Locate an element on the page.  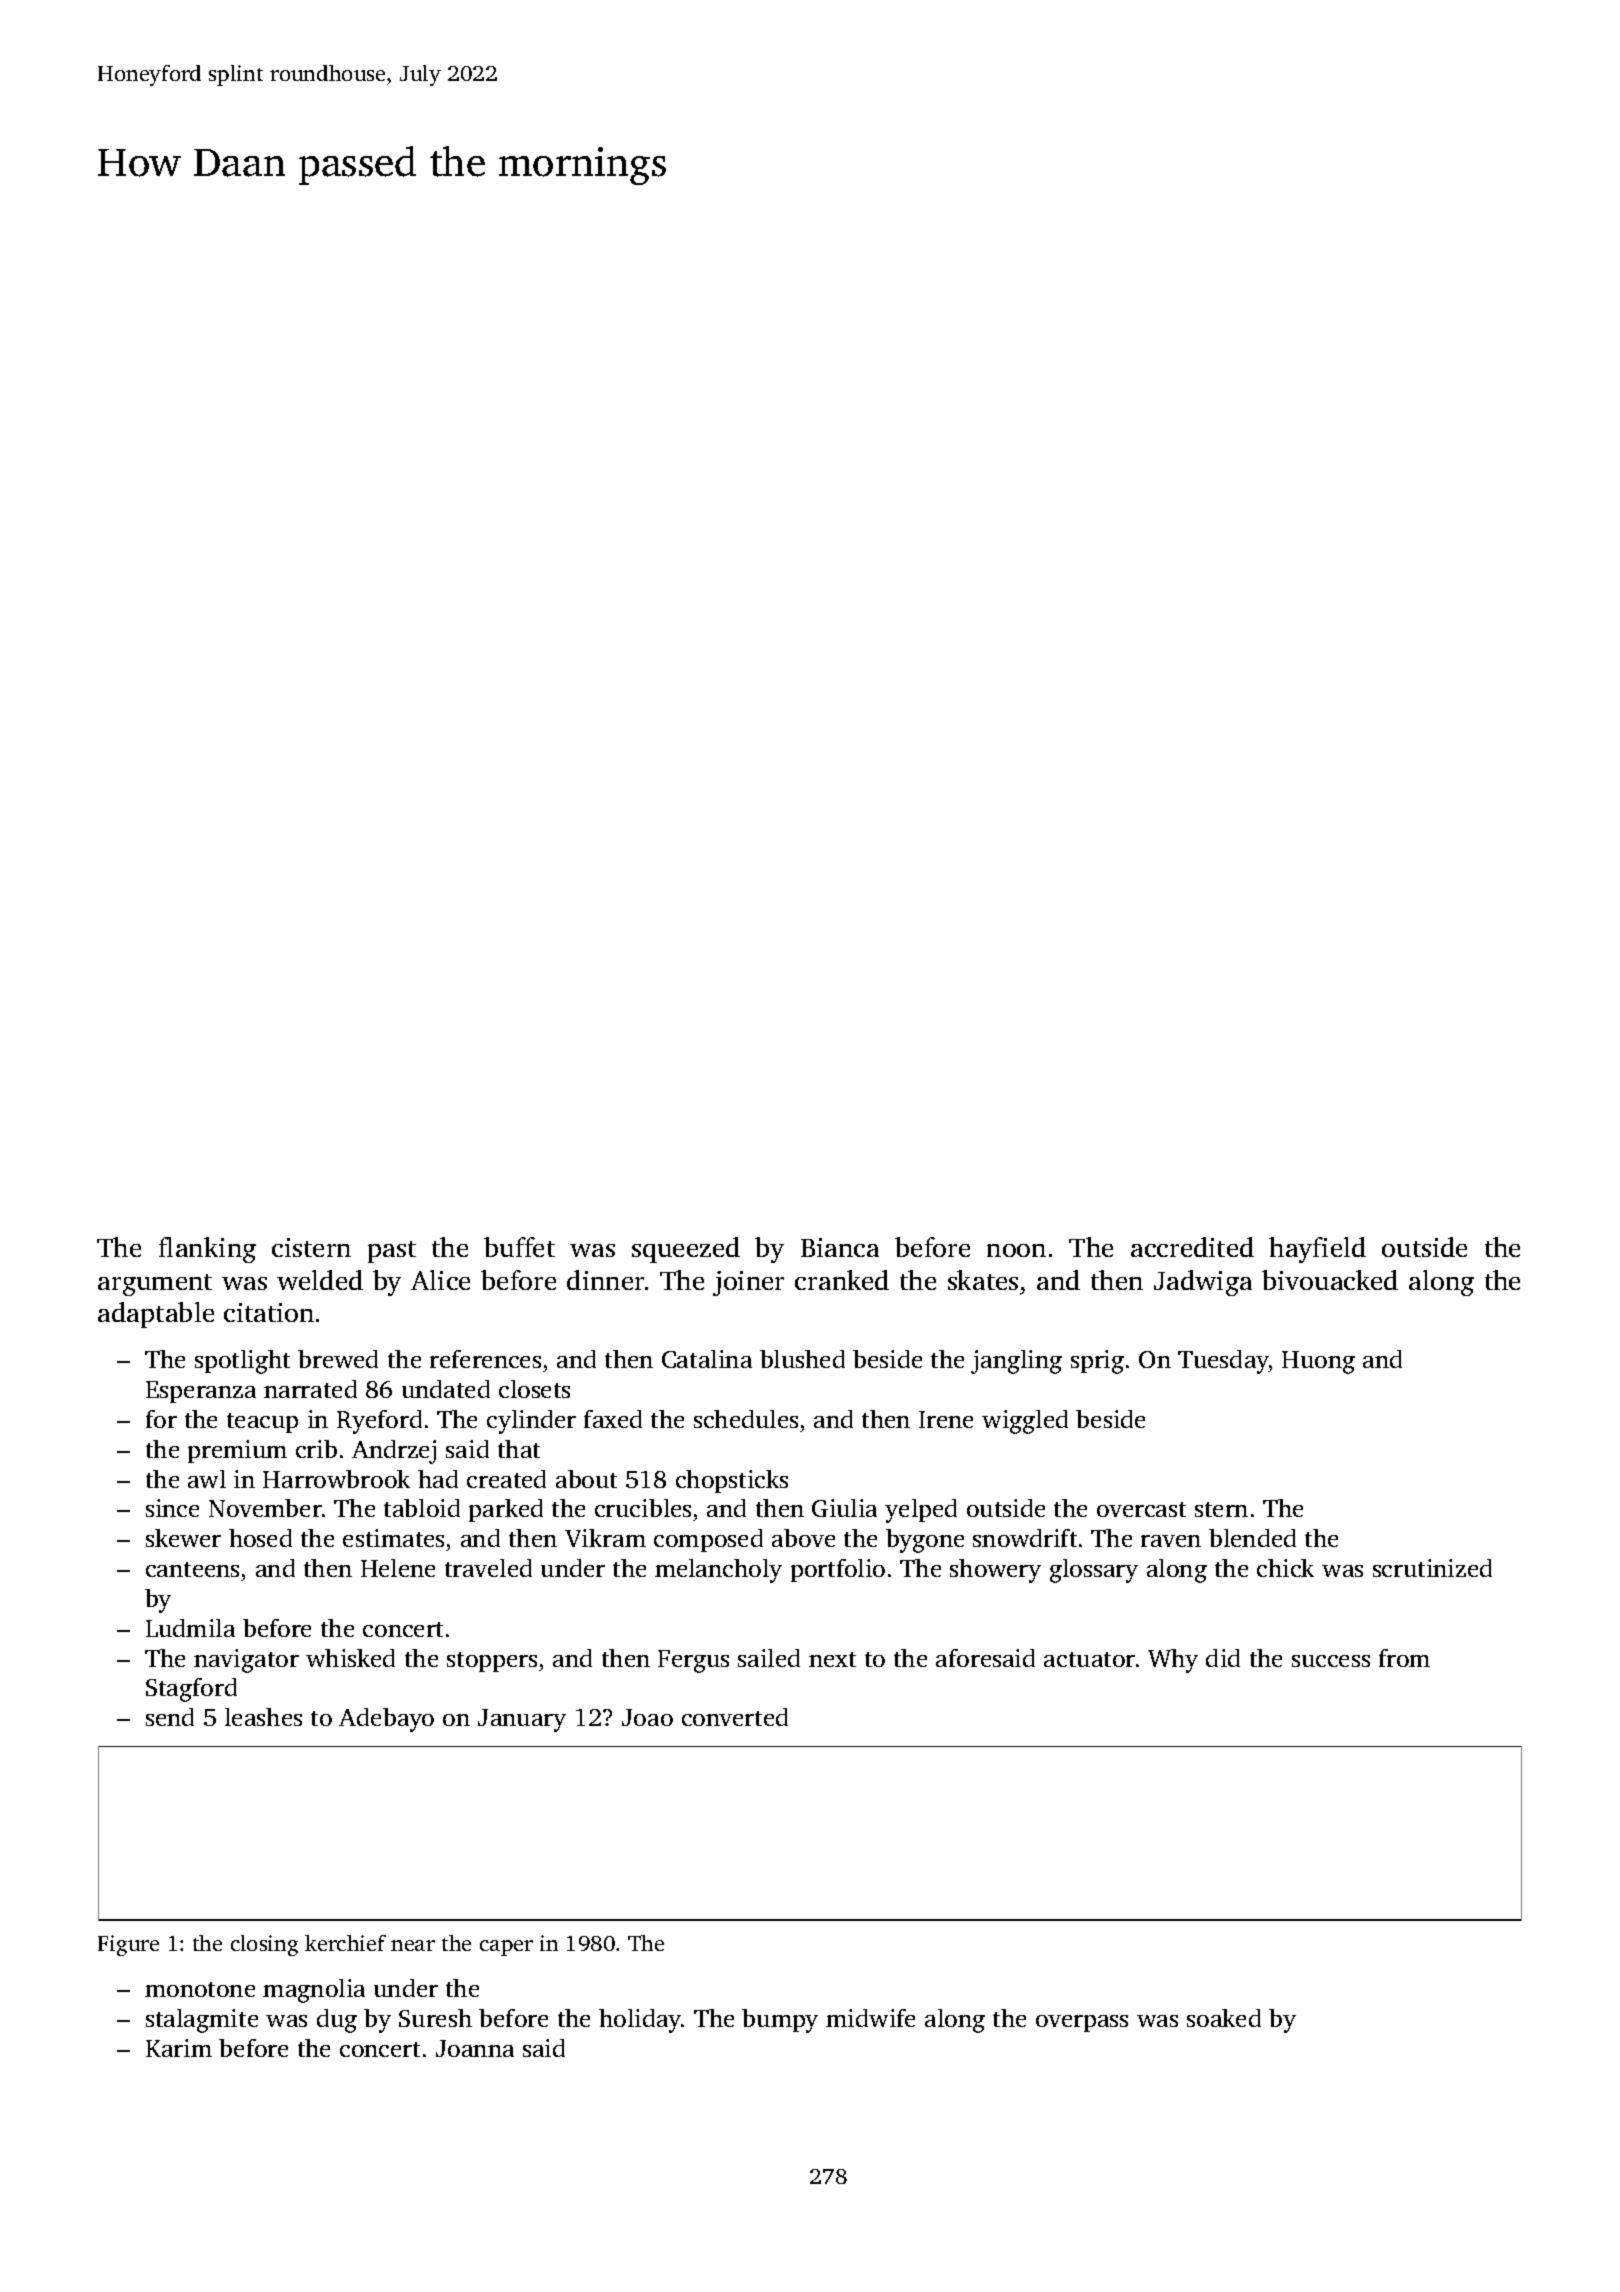
from is located at coordinates (1404, 1658).
